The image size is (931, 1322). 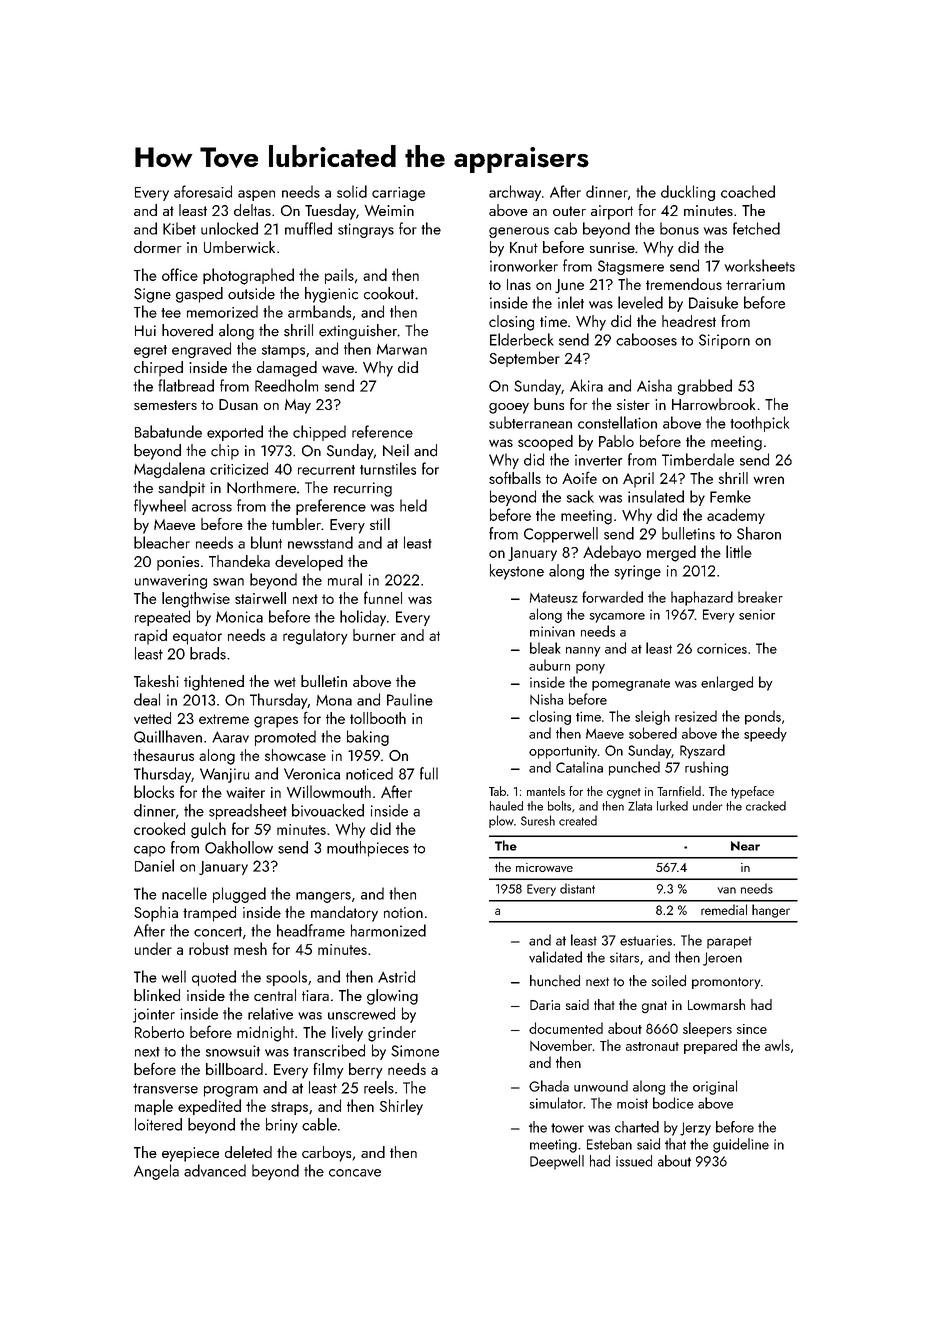 What do you see at coordinates (398, 194) in the document?
I see `carriage` at bounding box center [398, 194].
